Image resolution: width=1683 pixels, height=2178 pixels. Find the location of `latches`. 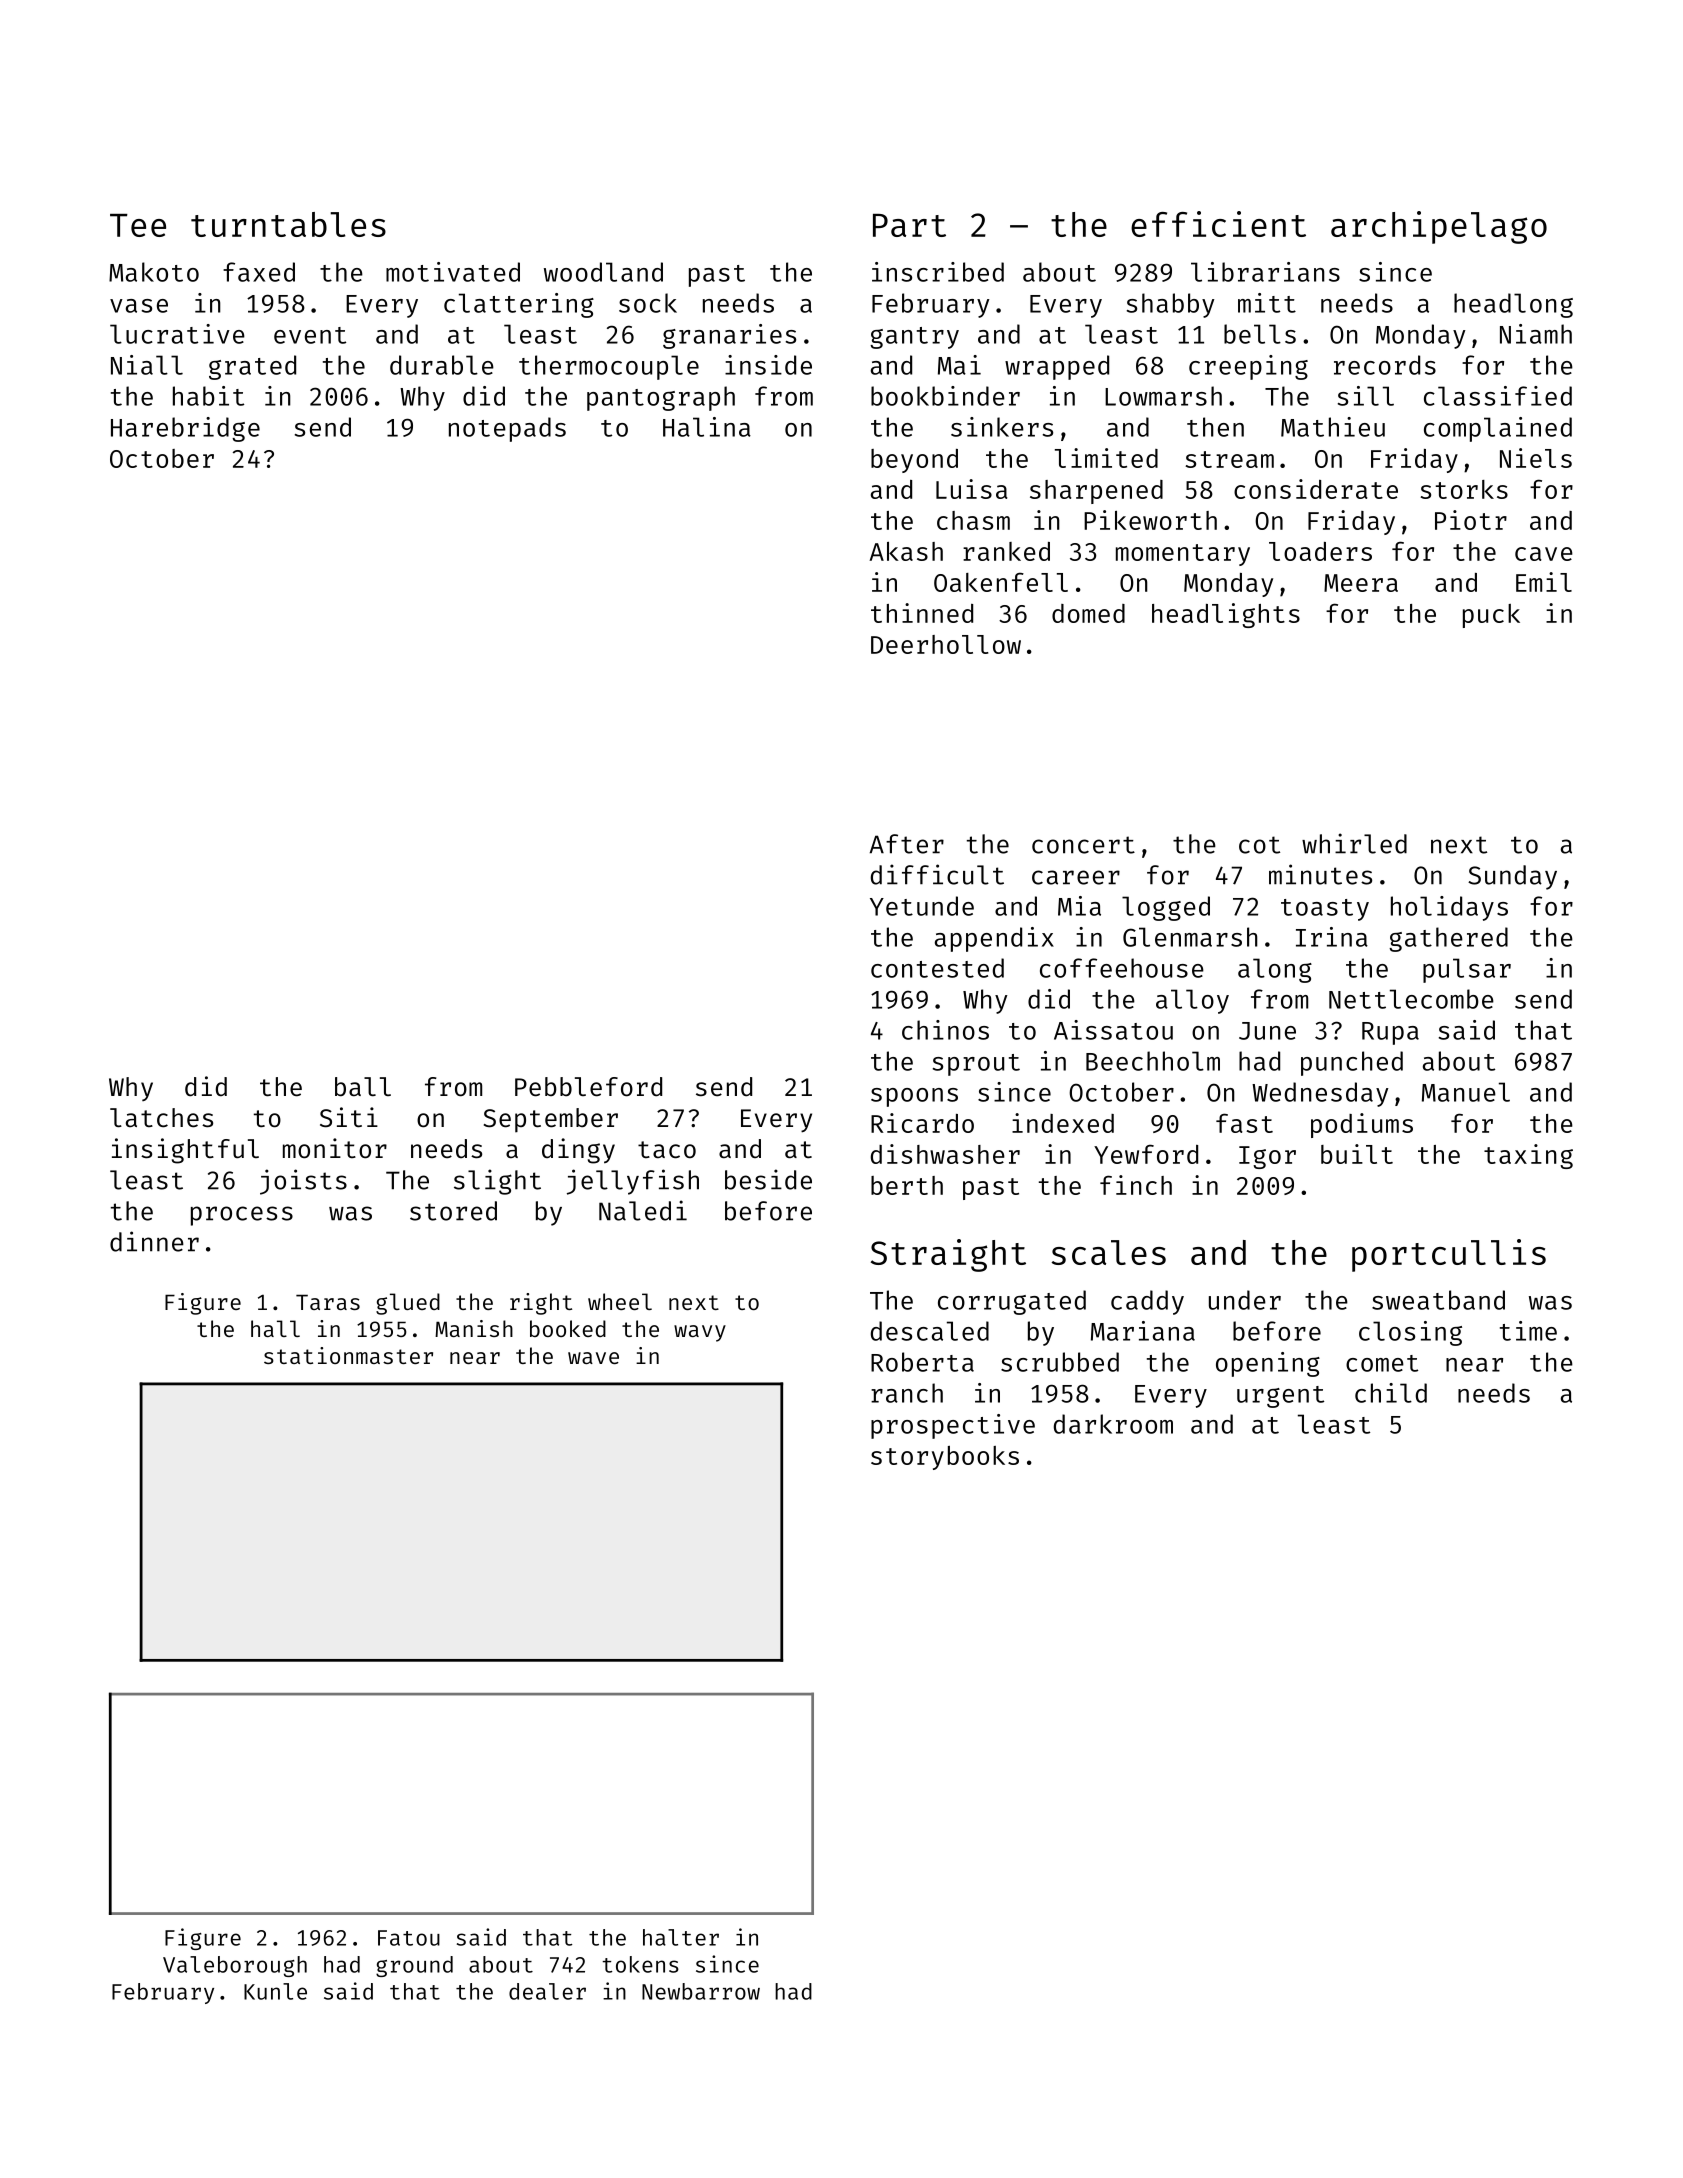

latches is located at coordinates (161, 1118).
